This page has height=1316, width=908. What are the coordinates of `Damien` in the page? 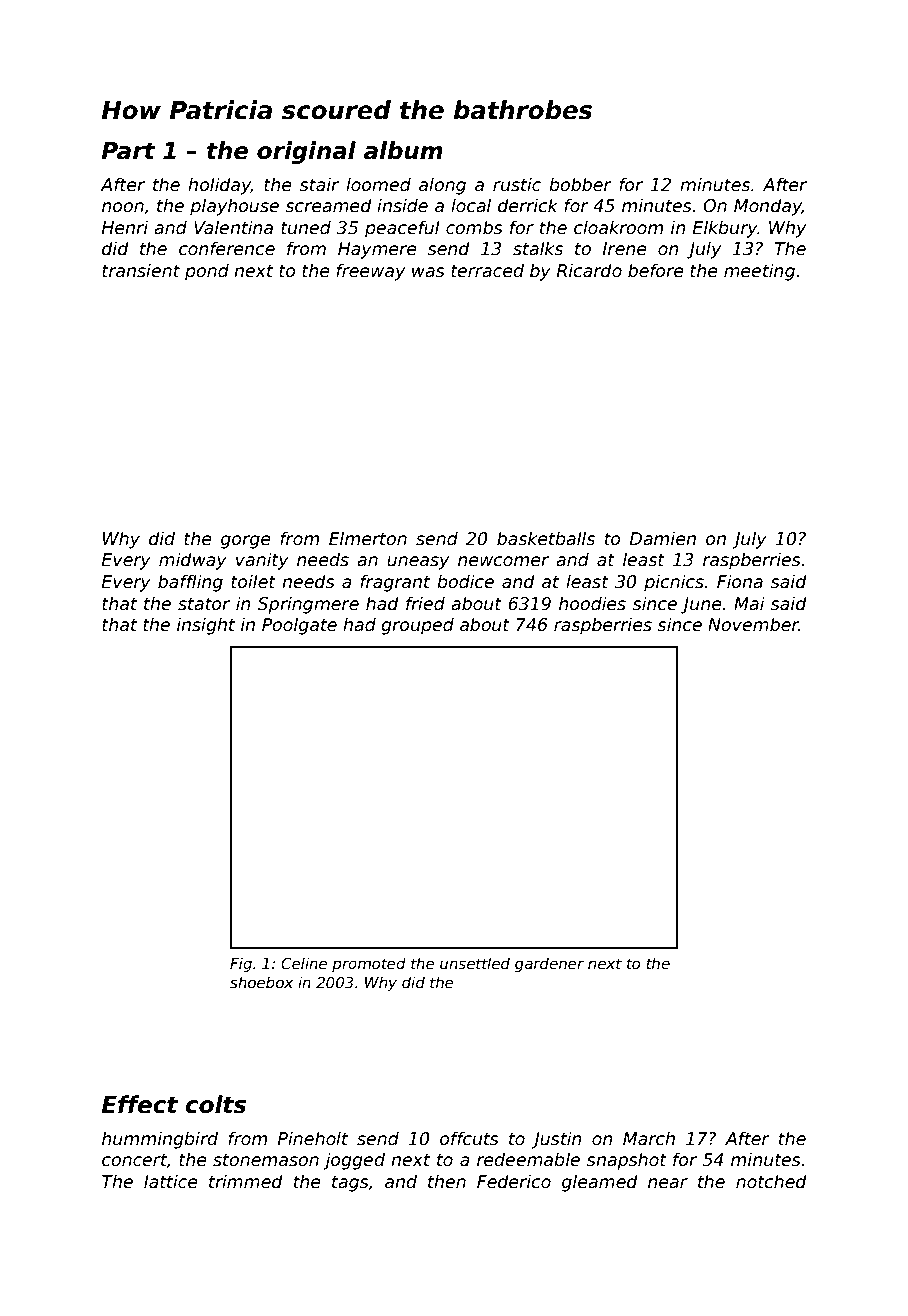 It's located at (663, 538).
